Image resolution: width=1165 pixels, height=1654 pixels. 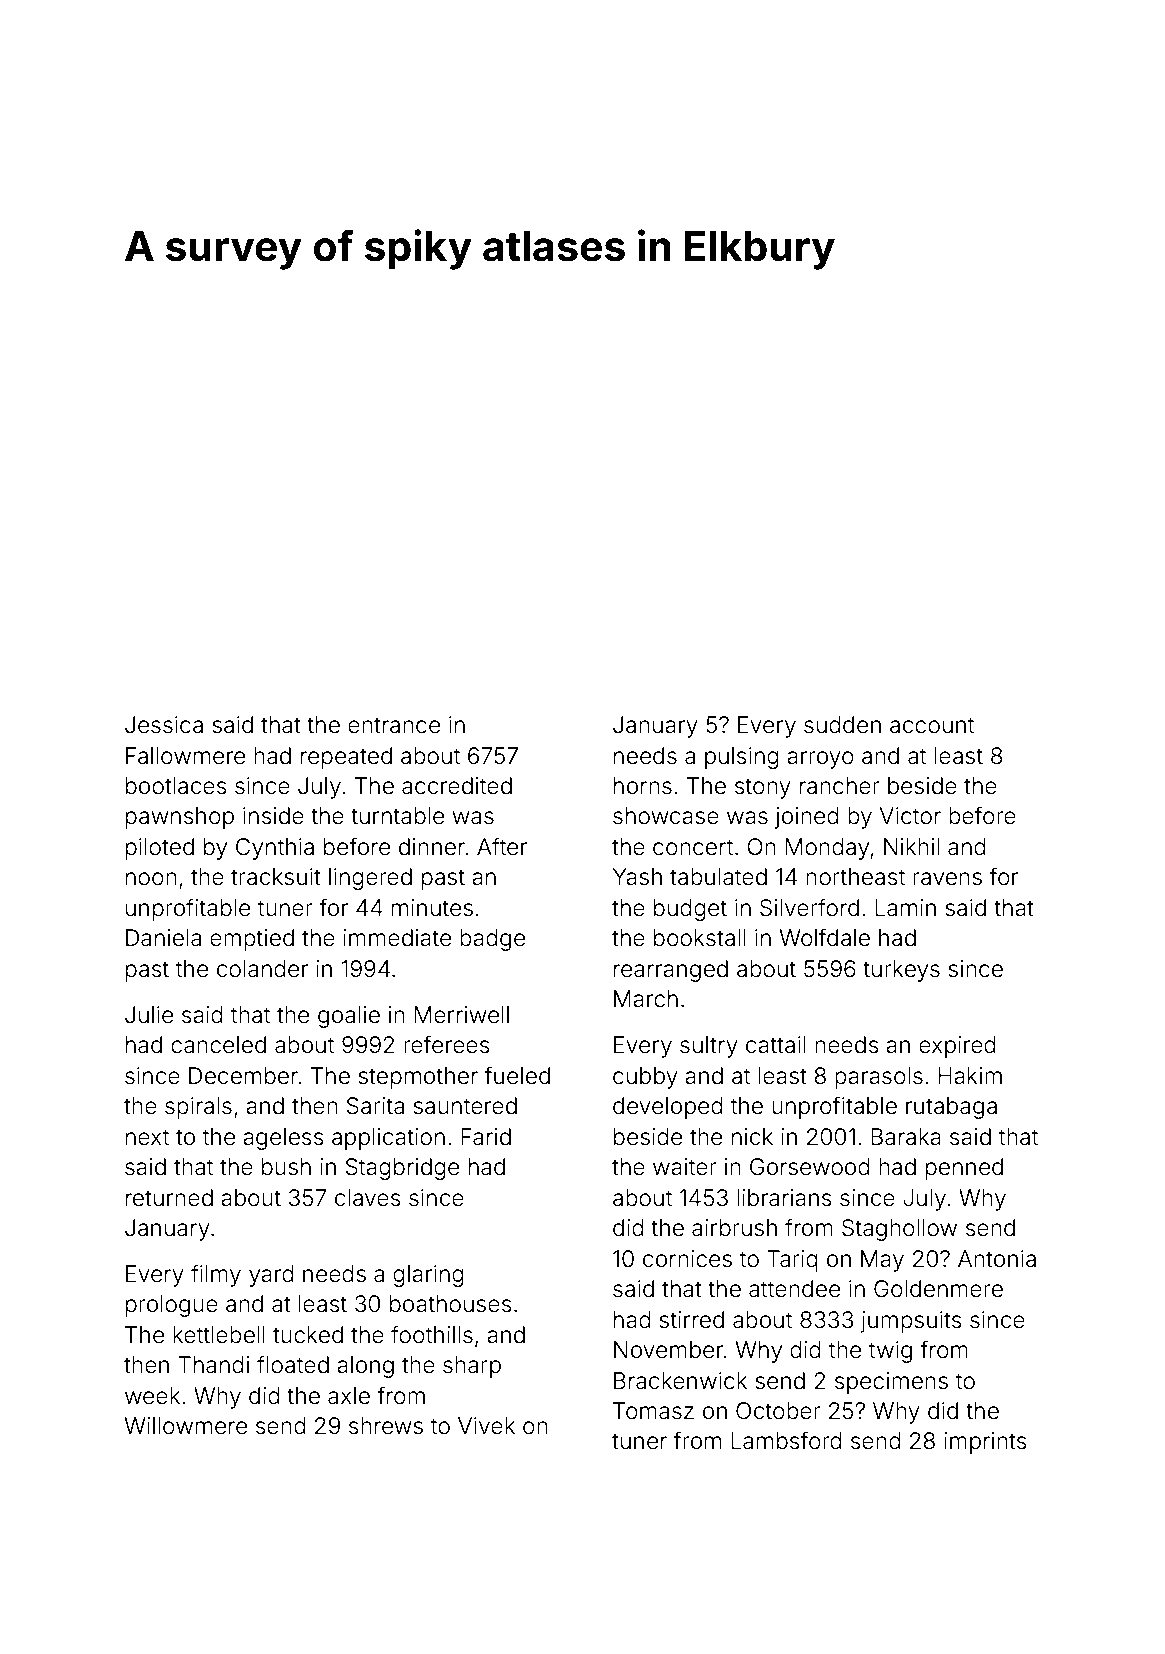 What do you see at coordinates (502, 846) in the image?
I see `After` at bounding box center [502, 846].
